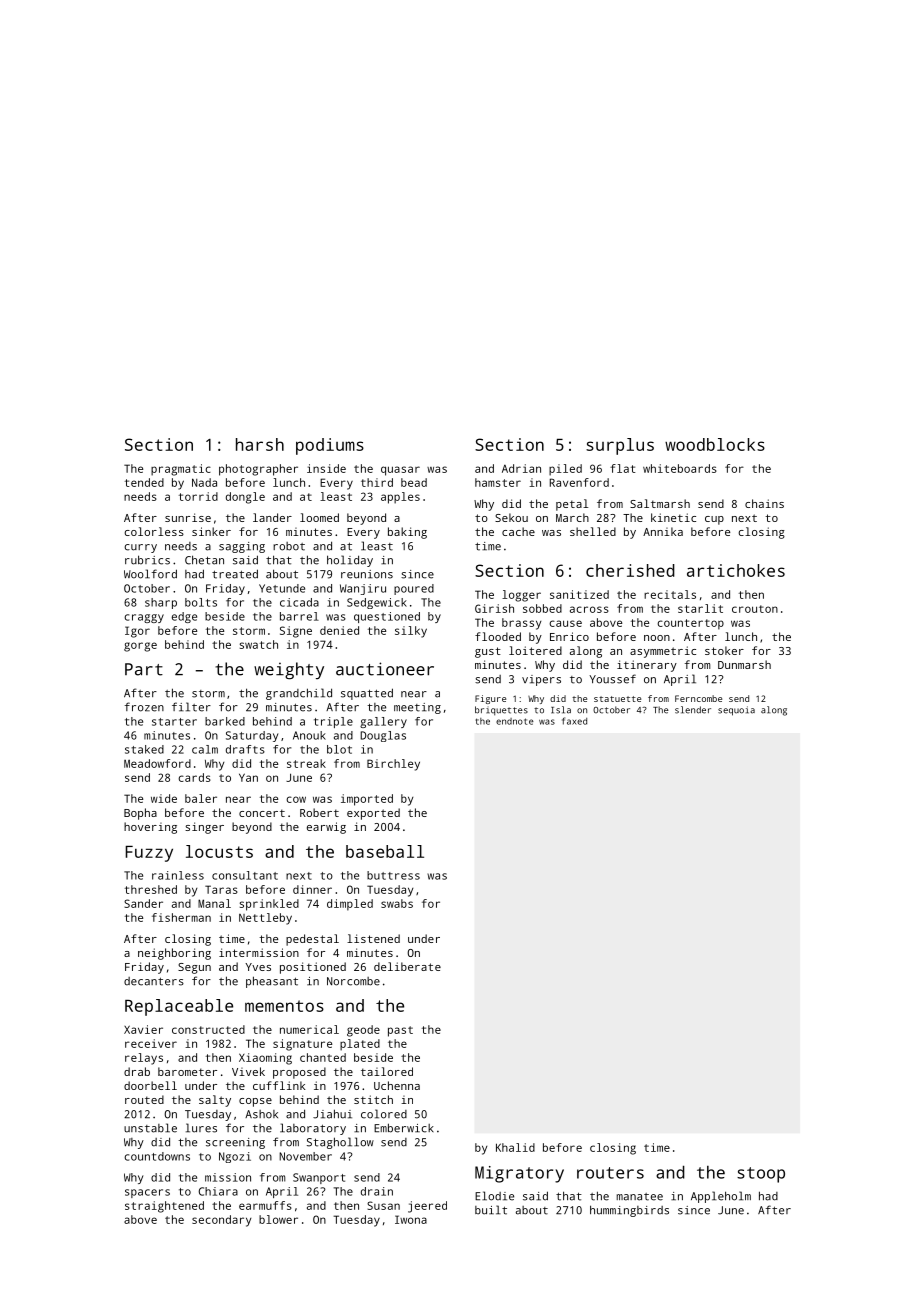 This screenshot has height=1308, width=924. What do you see at coordinates (715, 444) in the screenshot?
I see `woodblocks` at bounding box center [715, 444].
